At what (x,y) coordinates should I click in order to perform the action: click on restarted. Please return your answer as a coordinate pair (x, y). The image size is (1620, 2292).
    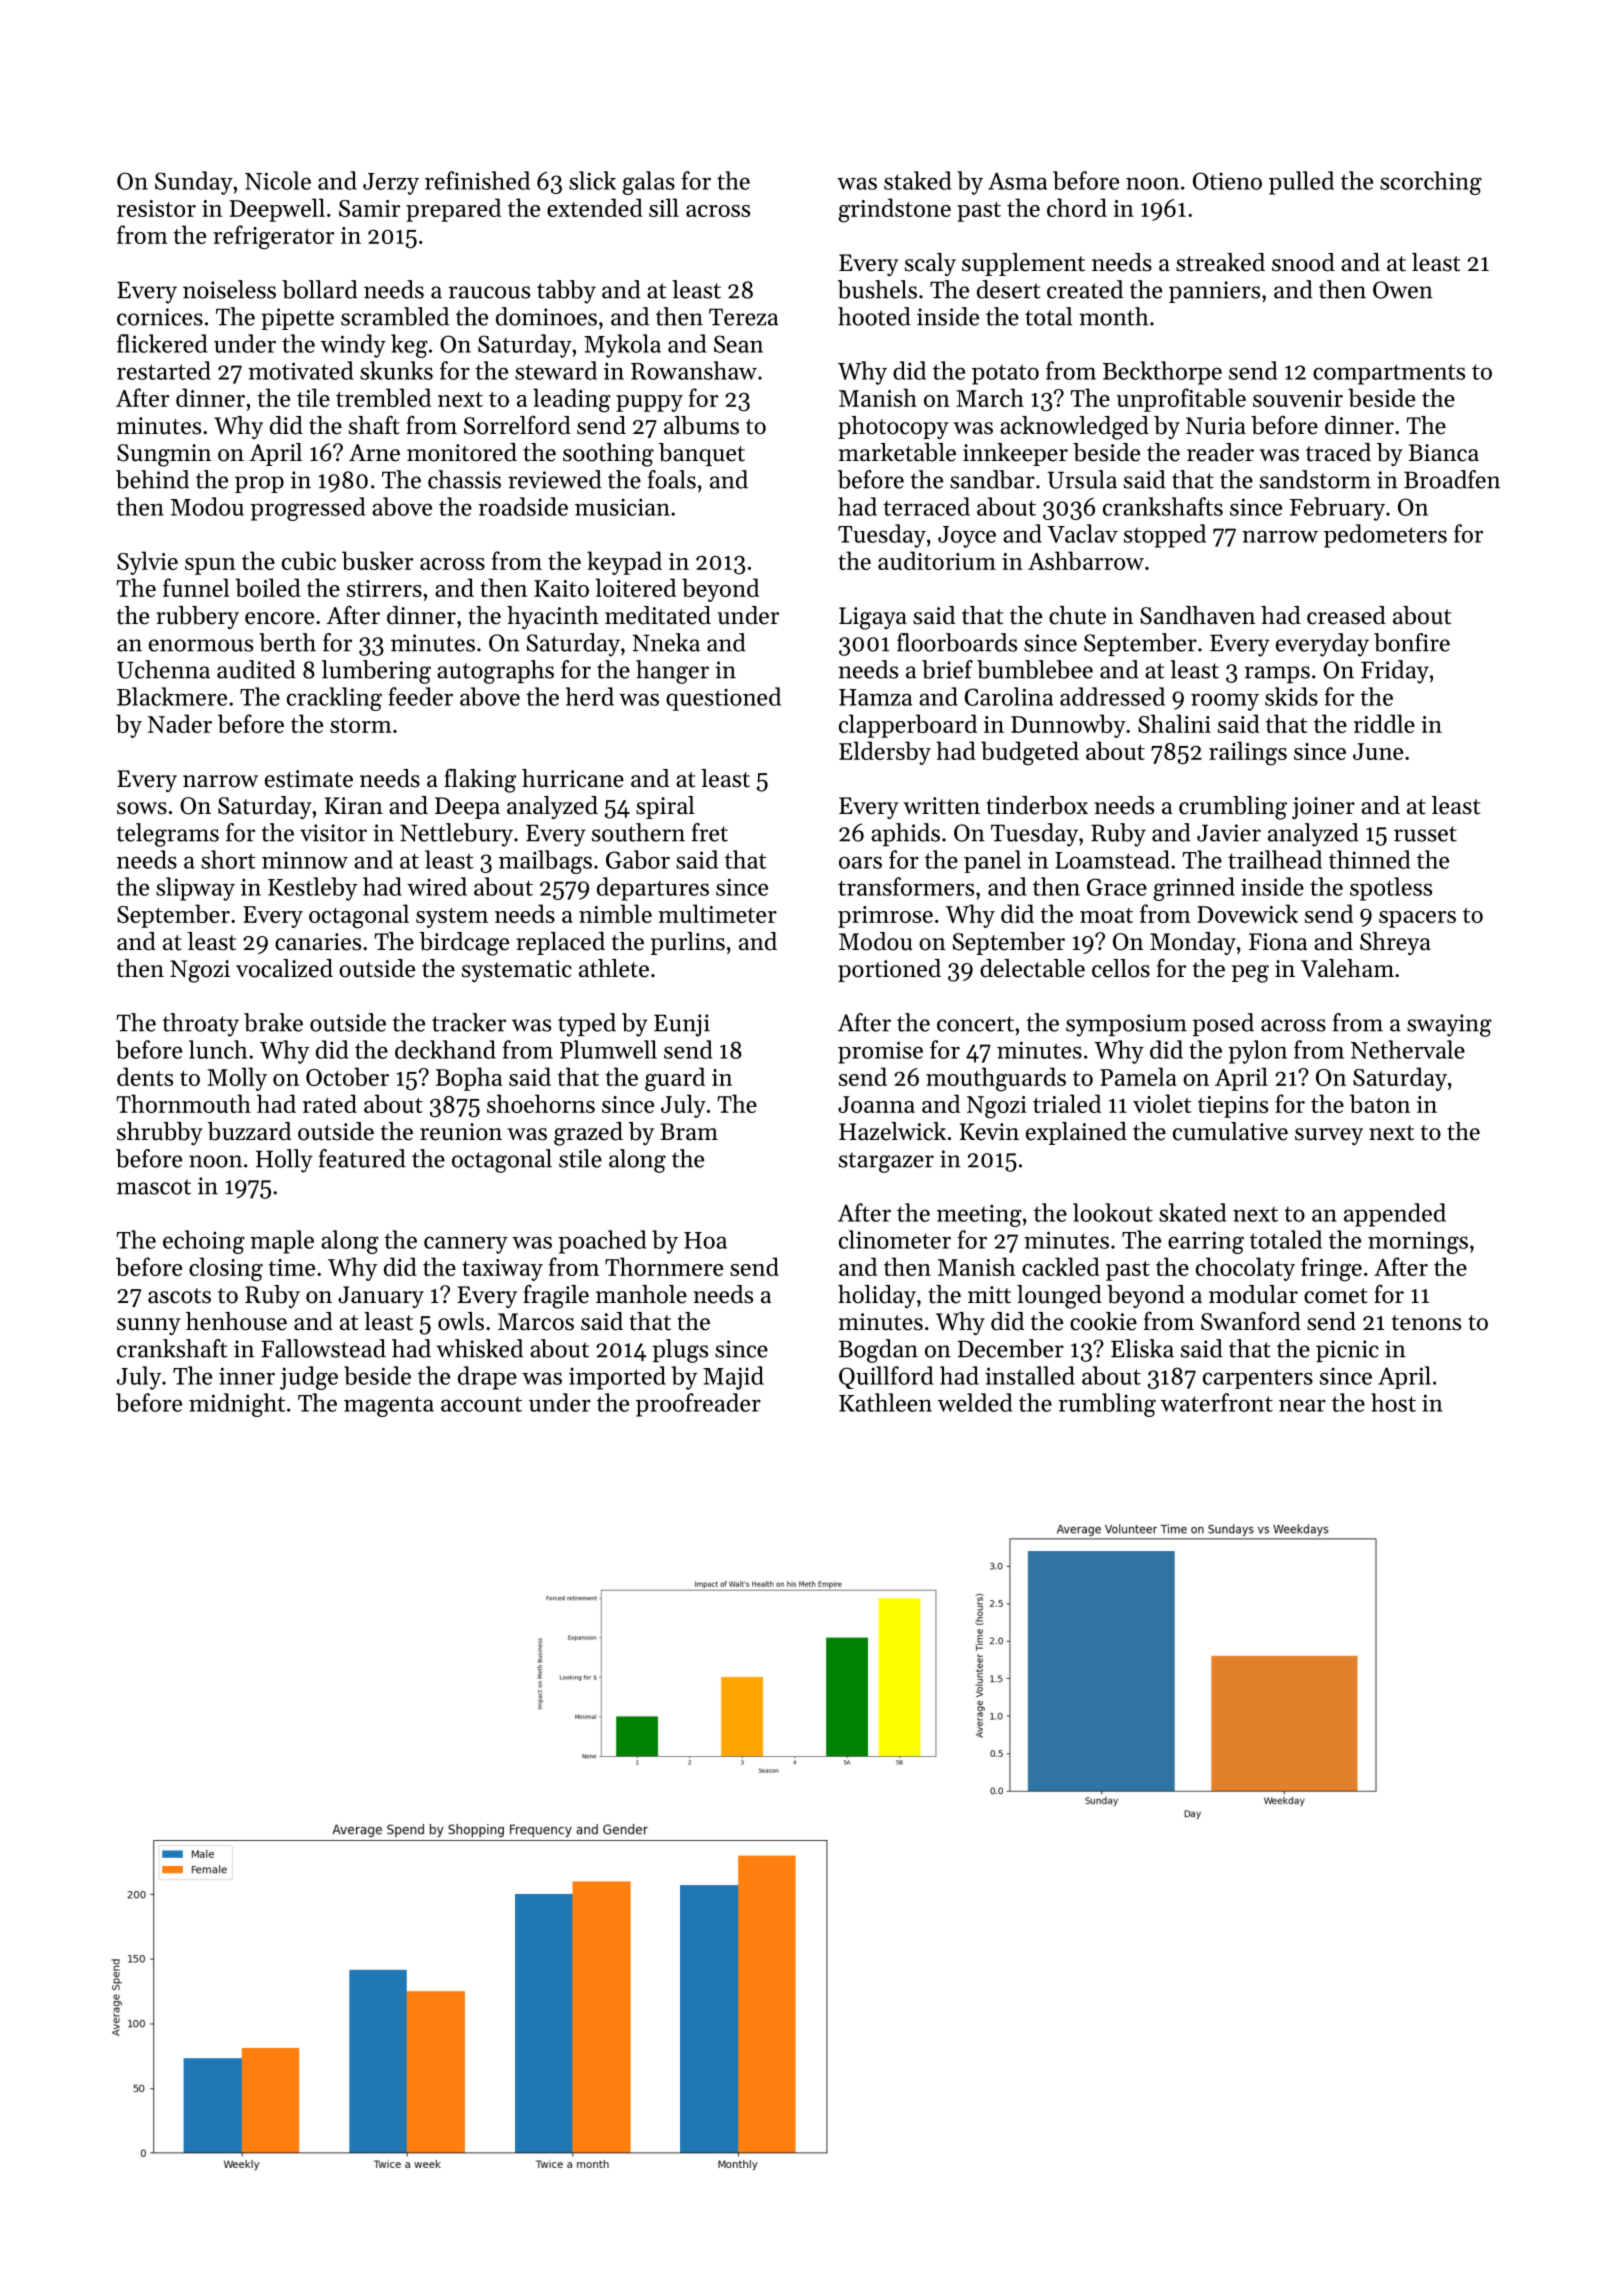
    Looking at the image, I should click on (164, 370).
